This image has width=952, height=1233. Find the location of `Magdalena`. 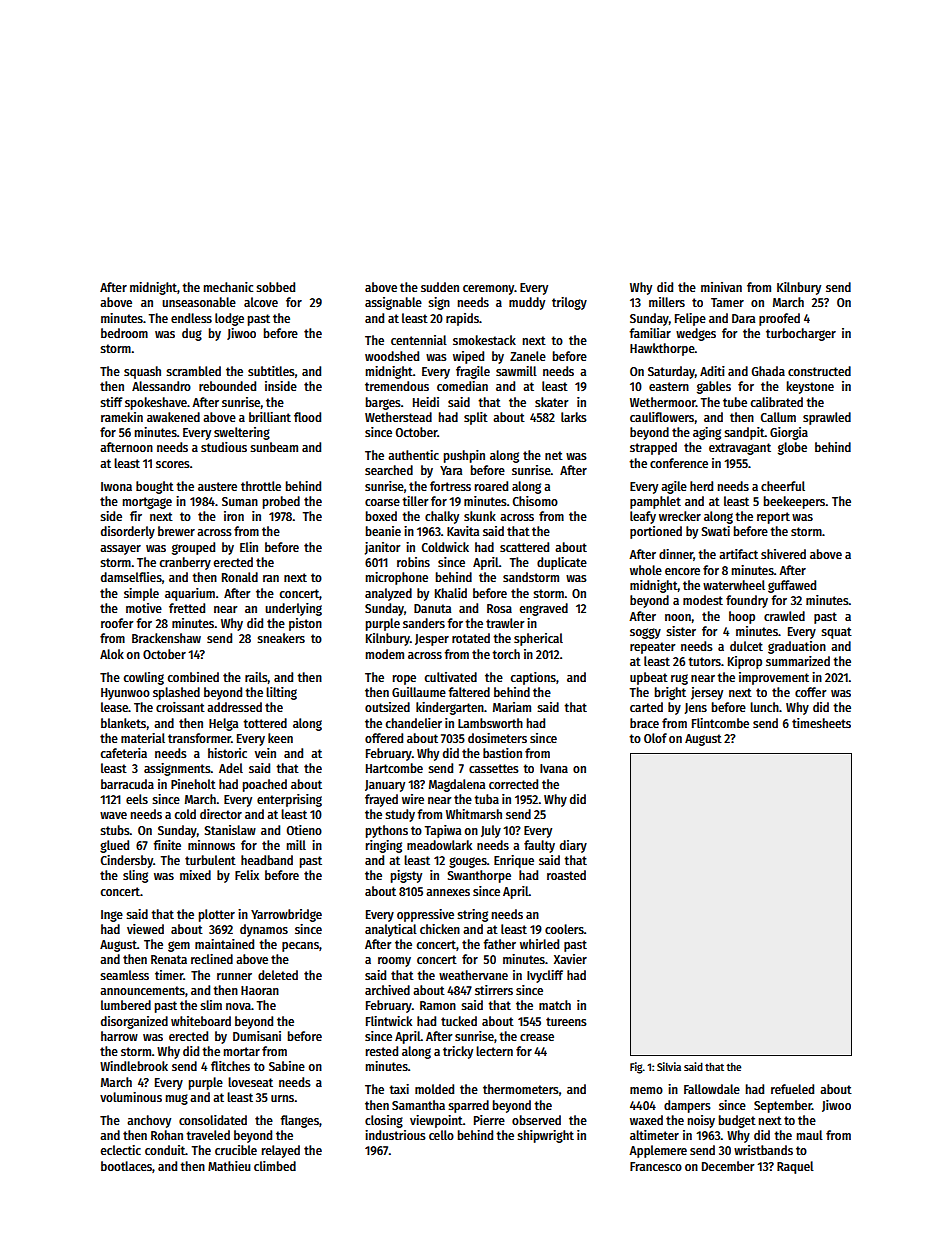

Magdalena is located at coordinates (457, 785).
